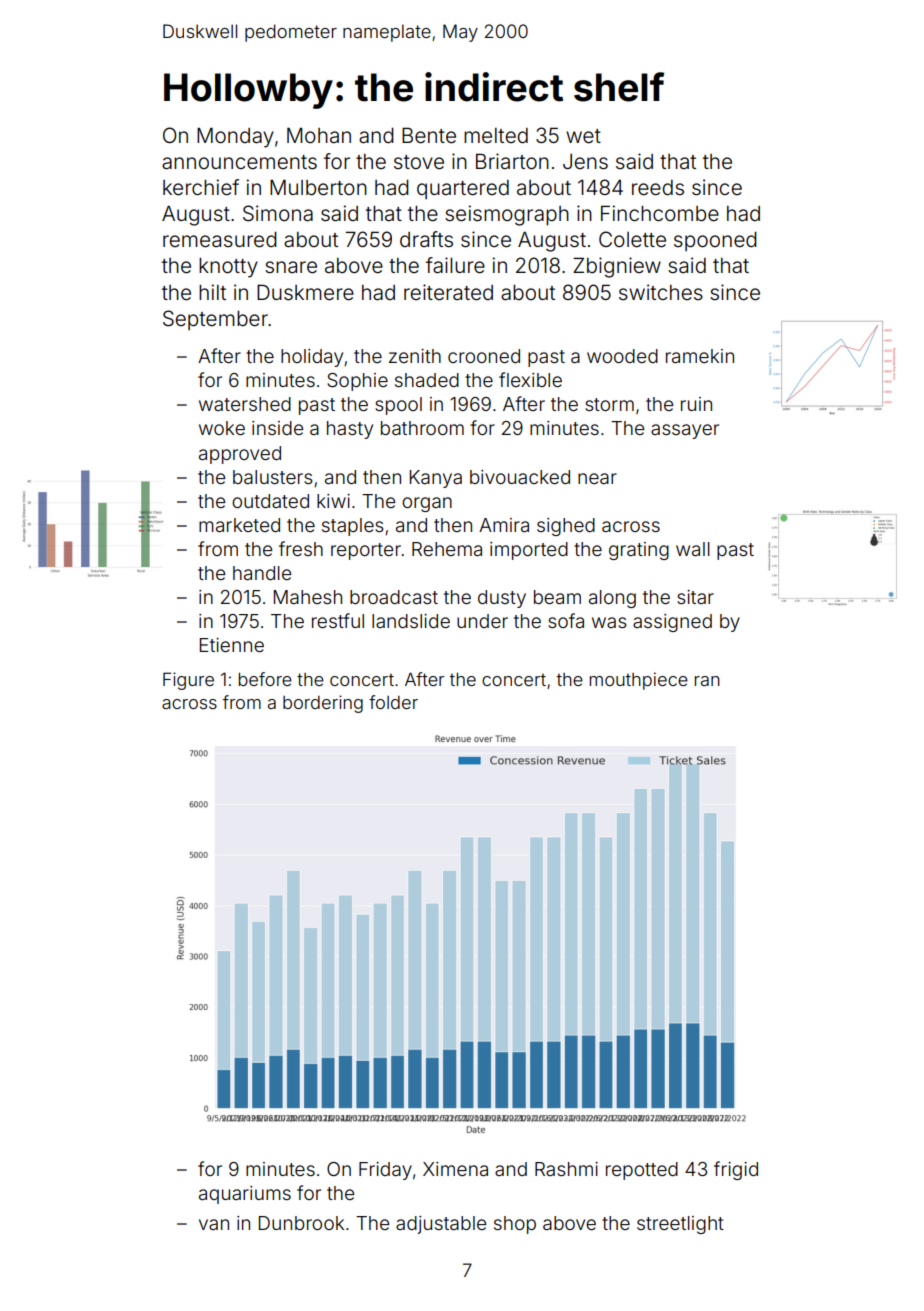 This screenshot has width=924, height=1311. What do you see at coordinates (693, 549) in the screenshot?
I see `wall` at bounding box center [693, 549].
